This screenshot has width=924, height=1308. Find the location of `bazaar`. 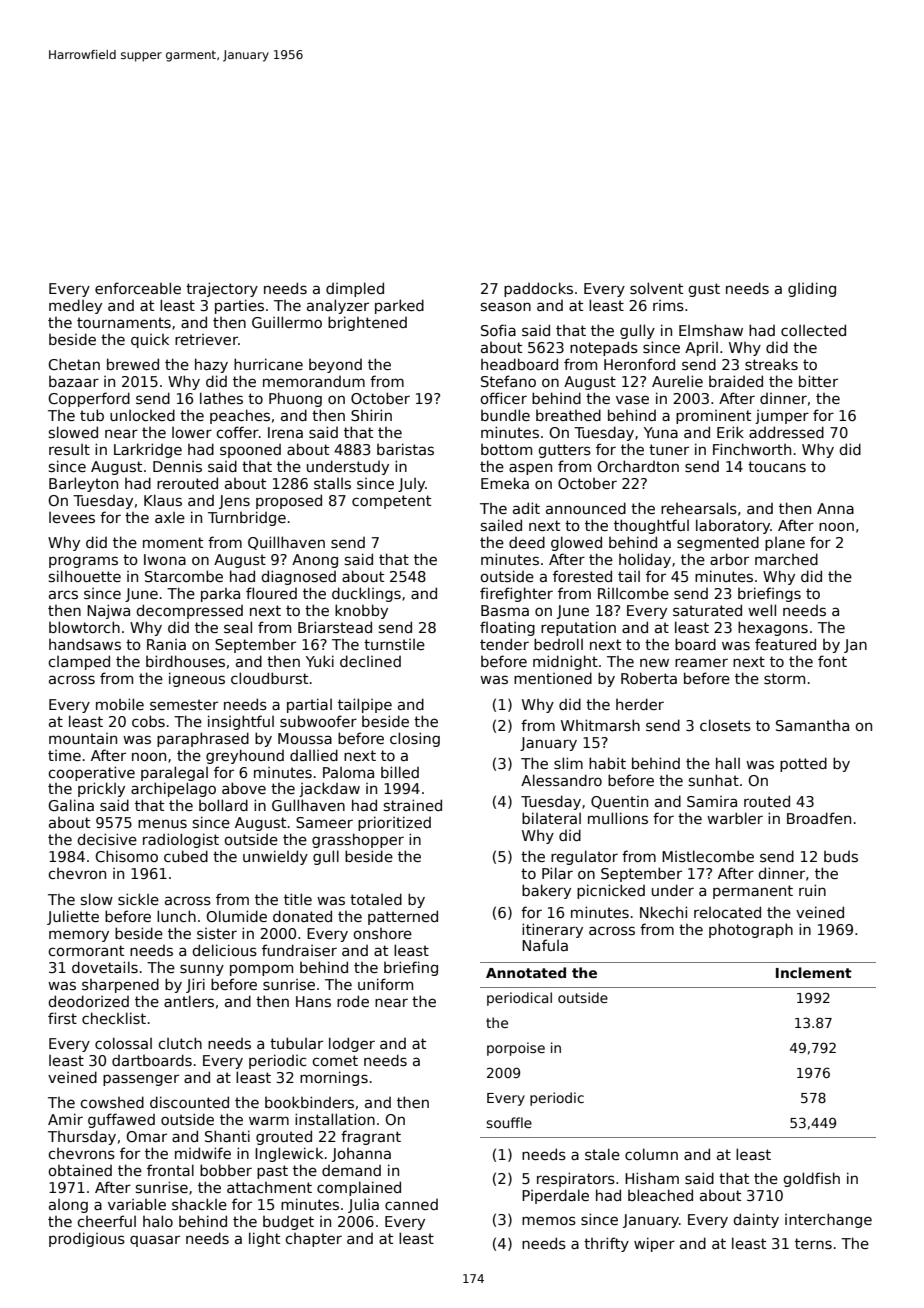

bazaar is located at coordinates (74, 381).
